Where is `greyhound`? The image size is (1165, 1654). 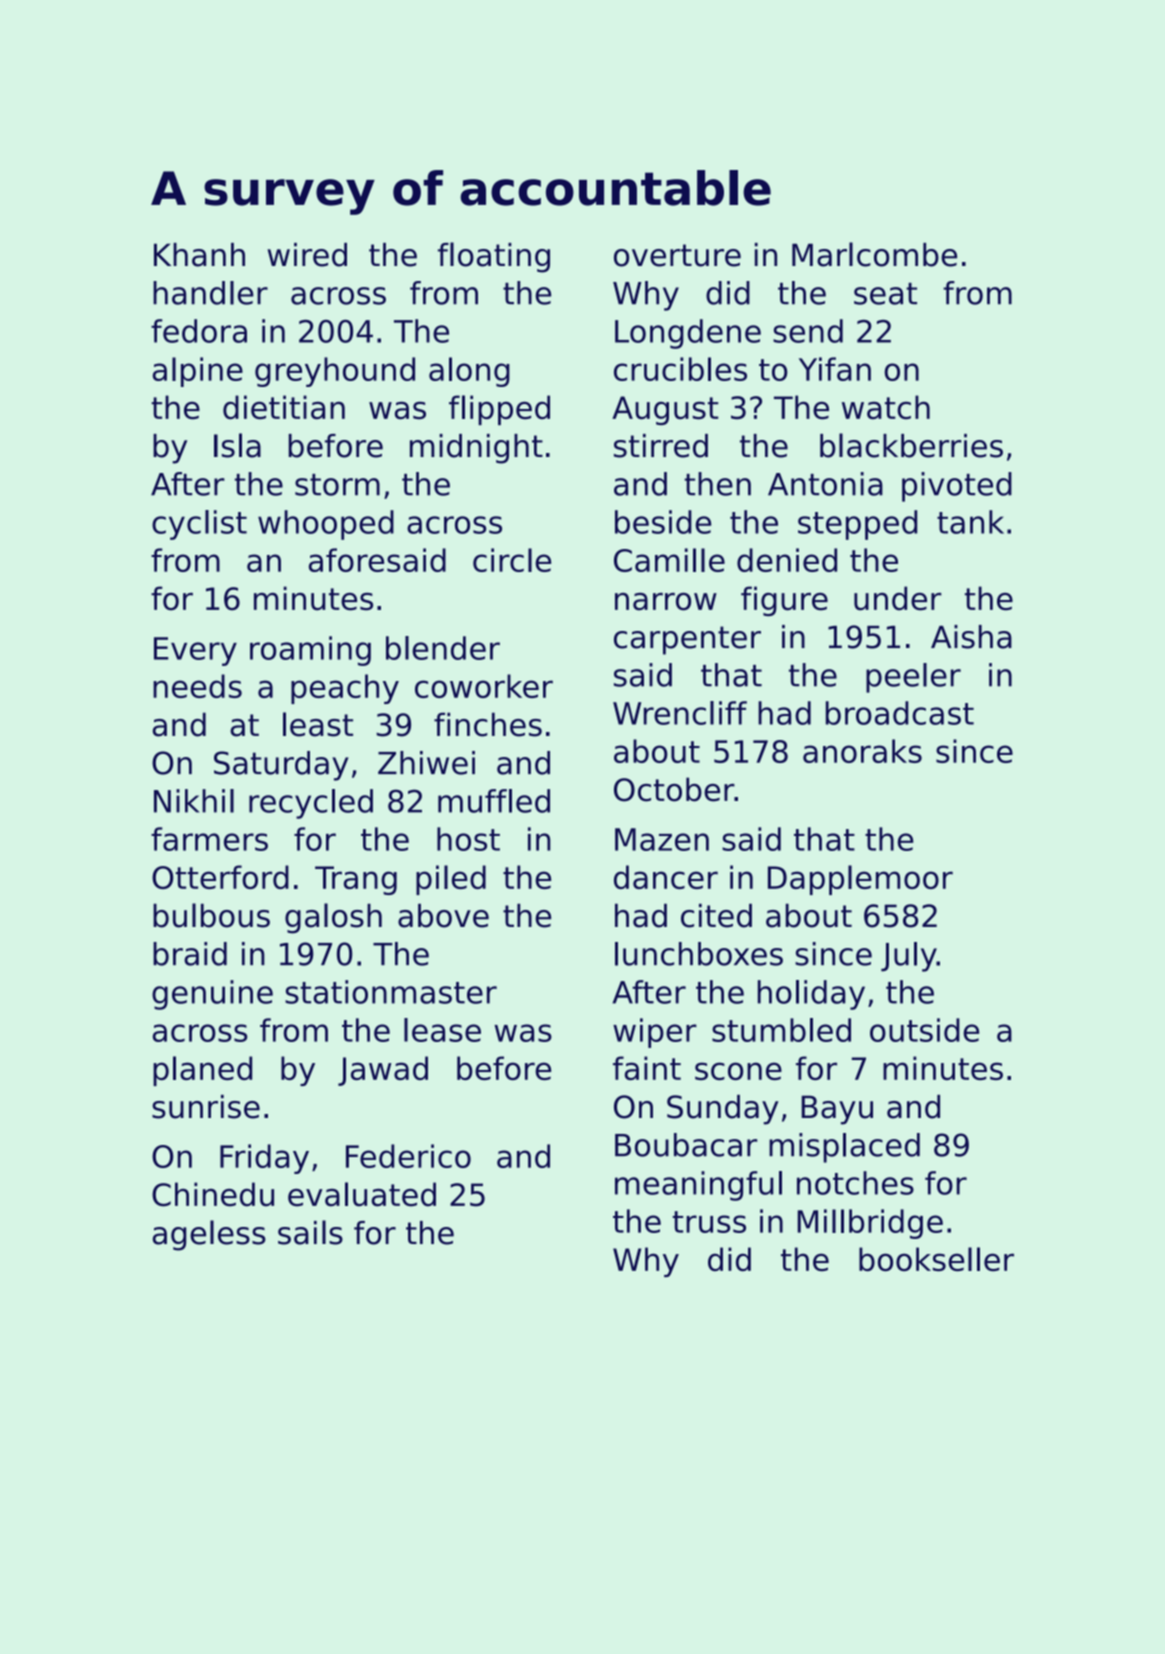
greyhound is located at coordinates (335, 372).
